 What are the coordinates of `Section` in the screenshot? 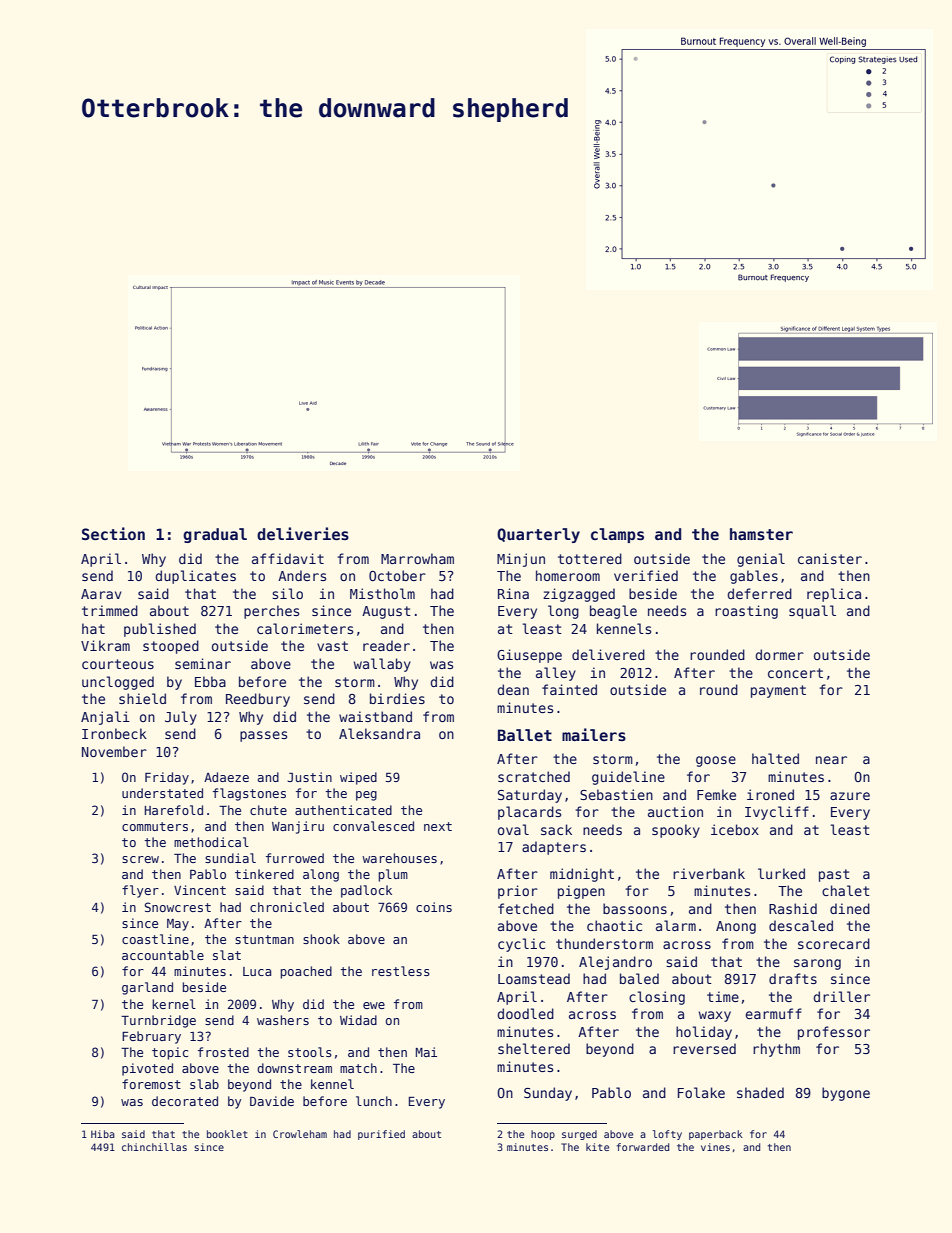 It's located at (113, 533).
